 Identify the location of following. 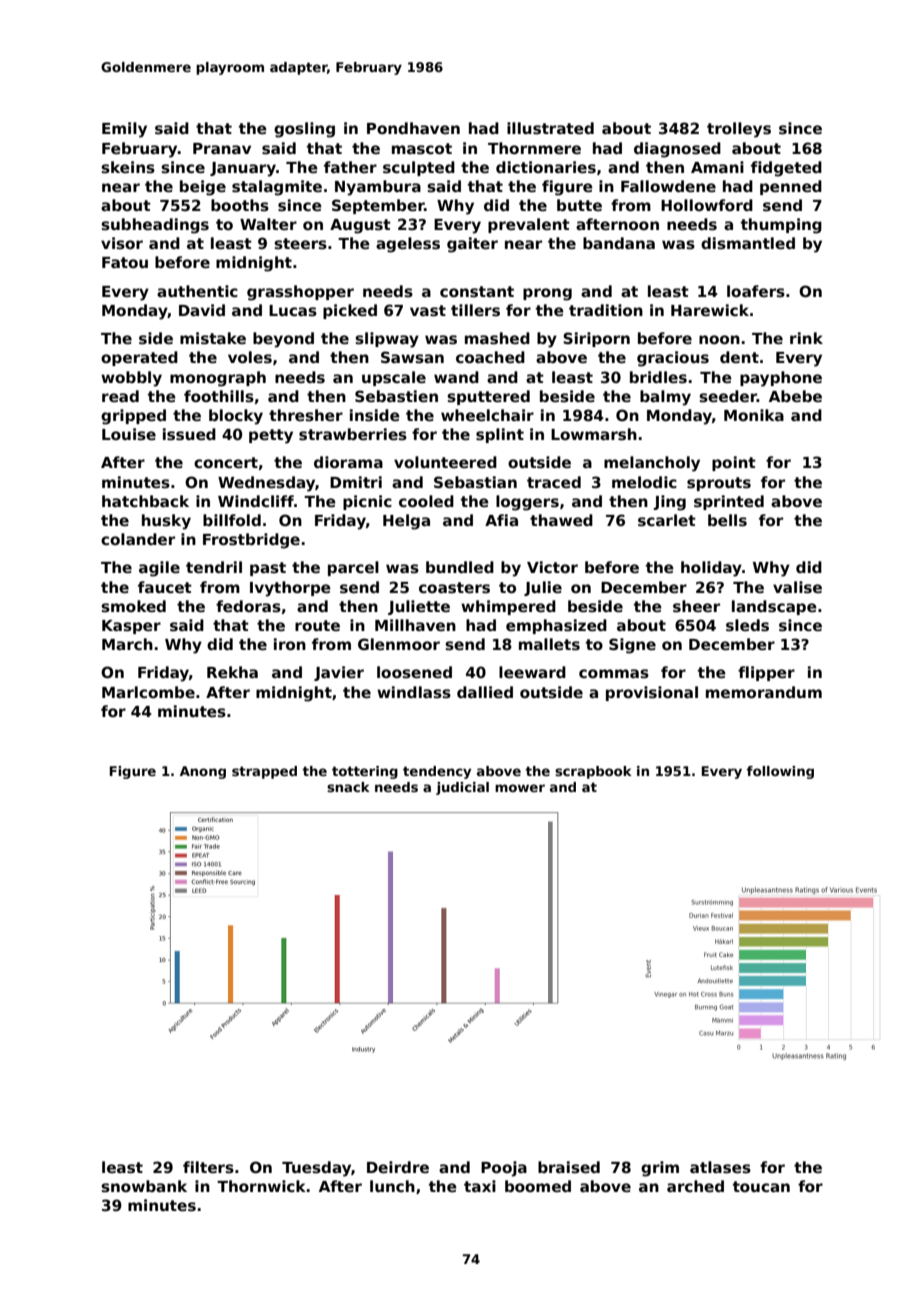
(780, 772).
